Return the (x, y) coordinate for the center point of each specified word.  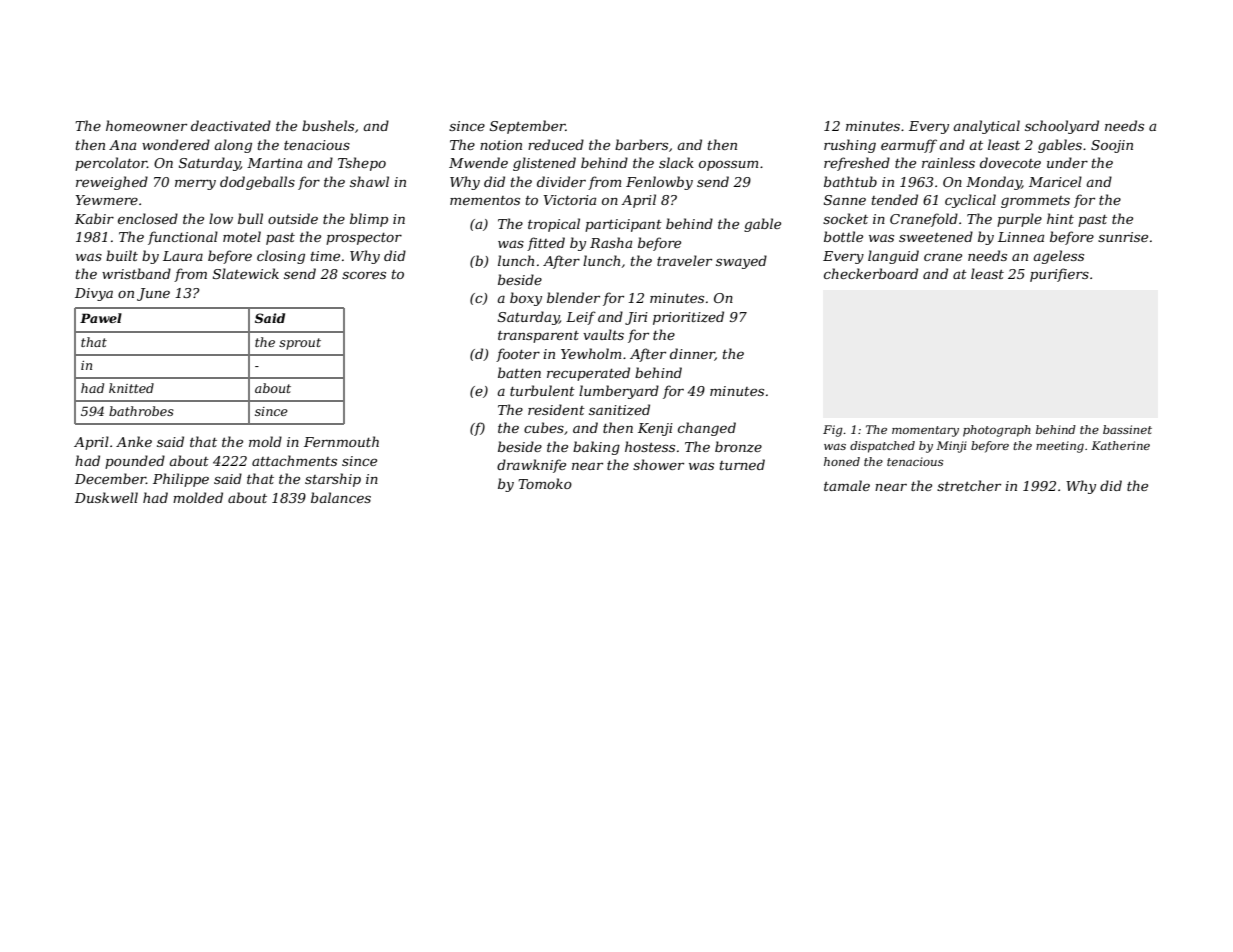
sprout (300, 344)
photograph (997, 431)
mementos (485, 200)
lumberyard (619, 392)
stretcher (969, 485)
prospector (364, 239)
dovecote (1010, 162)
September (528, 127)
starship (333, 480)
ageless (1058, 257)
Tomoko (545, 483)
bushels (328, 125)
